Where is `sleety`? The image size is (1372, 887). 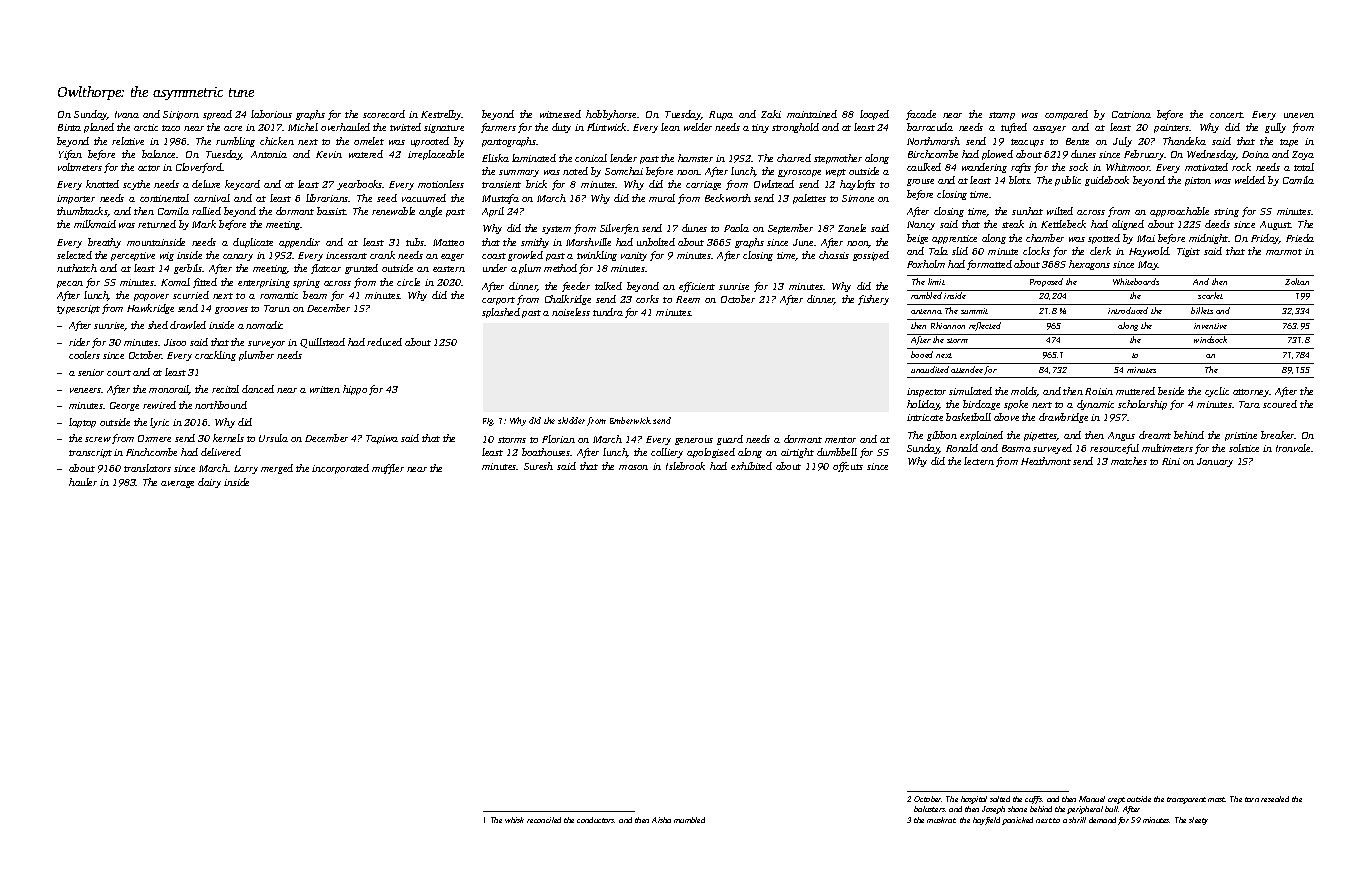 sleety is located at coordinates (1198, 821).
